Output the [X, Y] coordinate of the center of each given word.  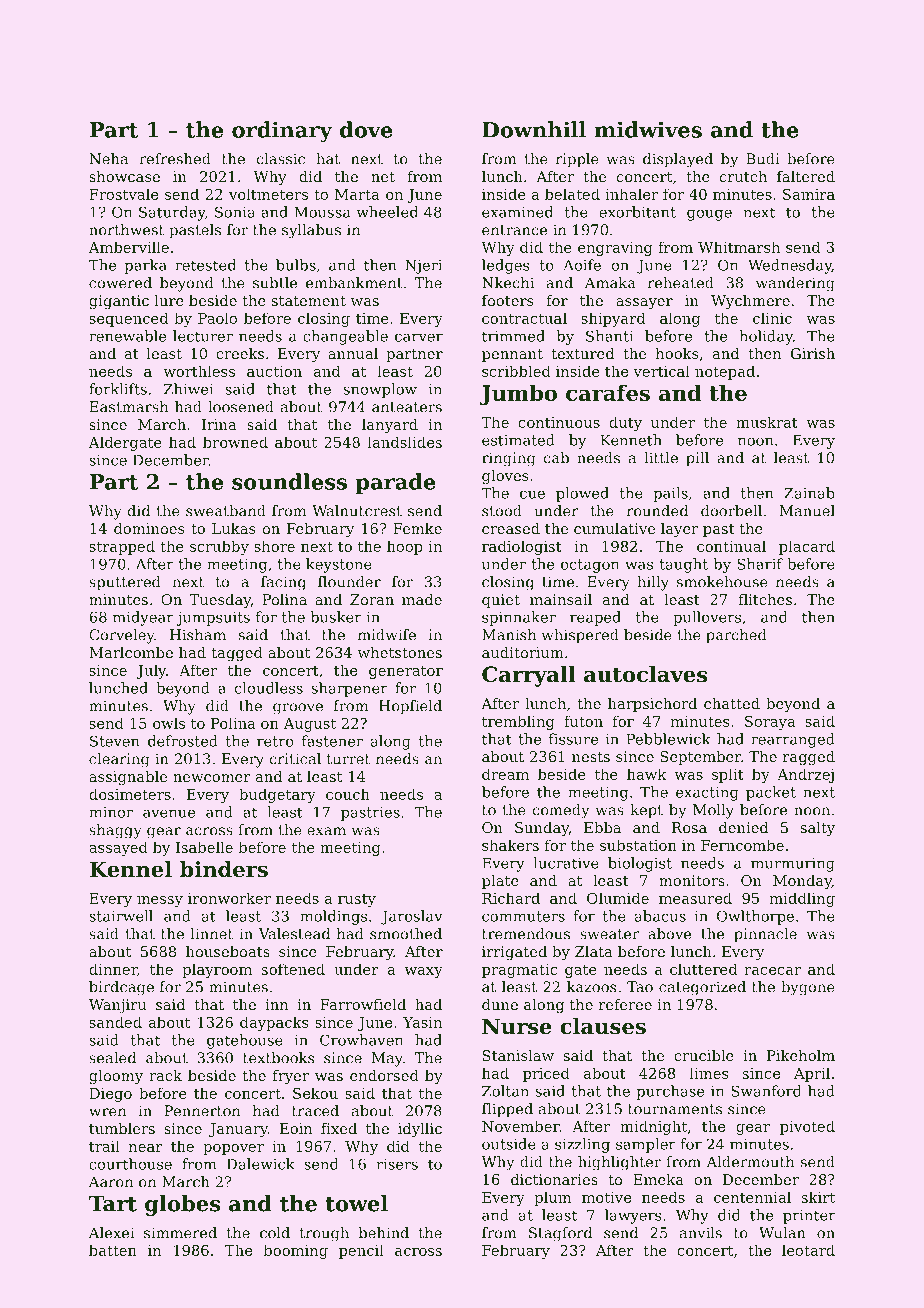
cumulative [614, 528]
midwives [648, 129]
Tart [113, 1204]
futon [583, 721]
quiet [501, 601]
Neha [108, 159]
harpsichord [652, 705]
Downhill [534, 129]
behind [383, 1233]
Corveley [121, 636]
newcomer [212, 778]
